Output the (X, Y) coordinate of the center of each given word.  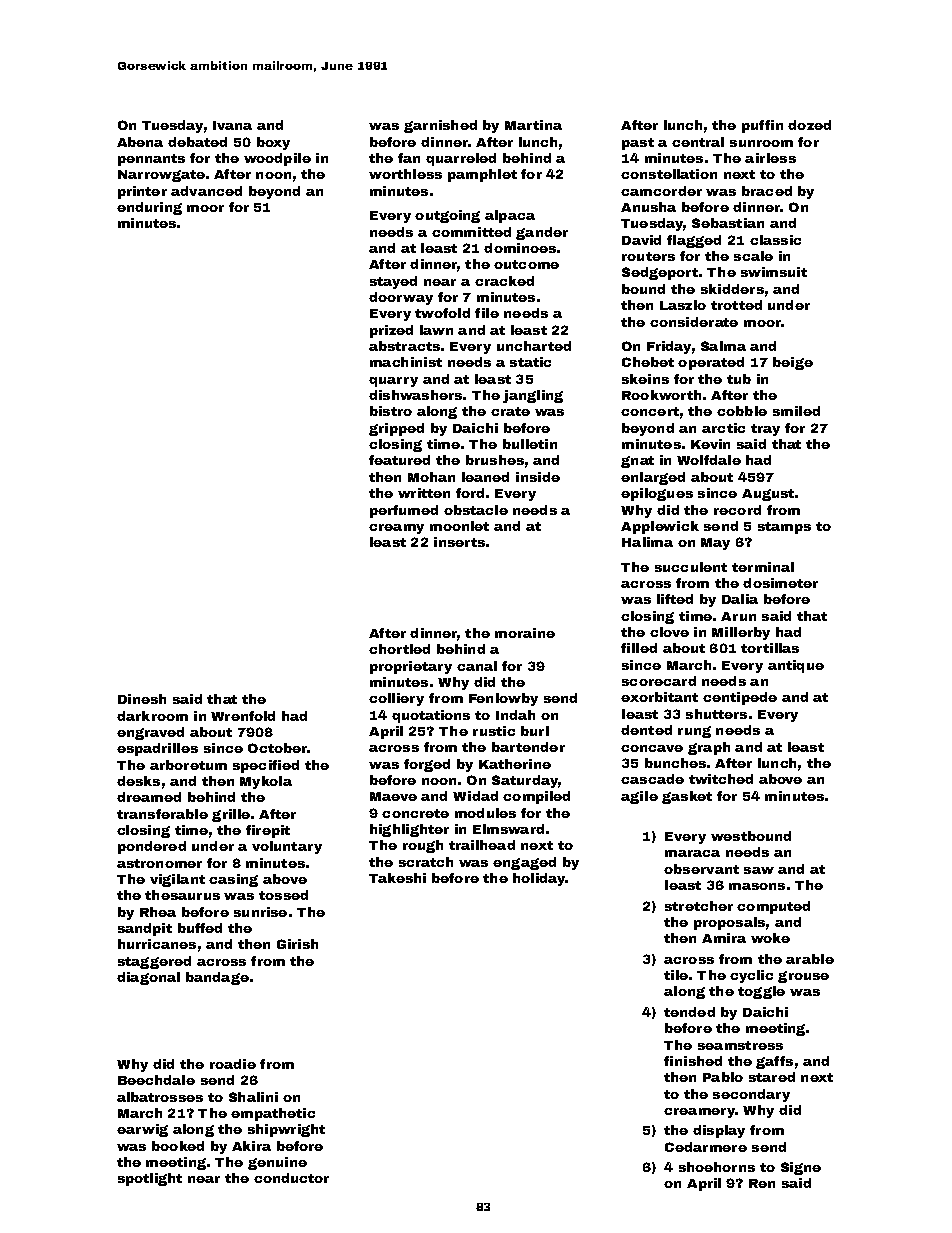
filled (639, 648)
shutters (716, 714)
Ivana (232, 125)
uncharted (534, 346)
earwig (142, 1130)
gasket (687, 797)
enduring (149, 208)
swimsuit (774, 272)
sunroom (761, 143)
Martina (533, 125)
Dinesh (142, 699)
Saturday (525, 781)
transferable (162, 814)
